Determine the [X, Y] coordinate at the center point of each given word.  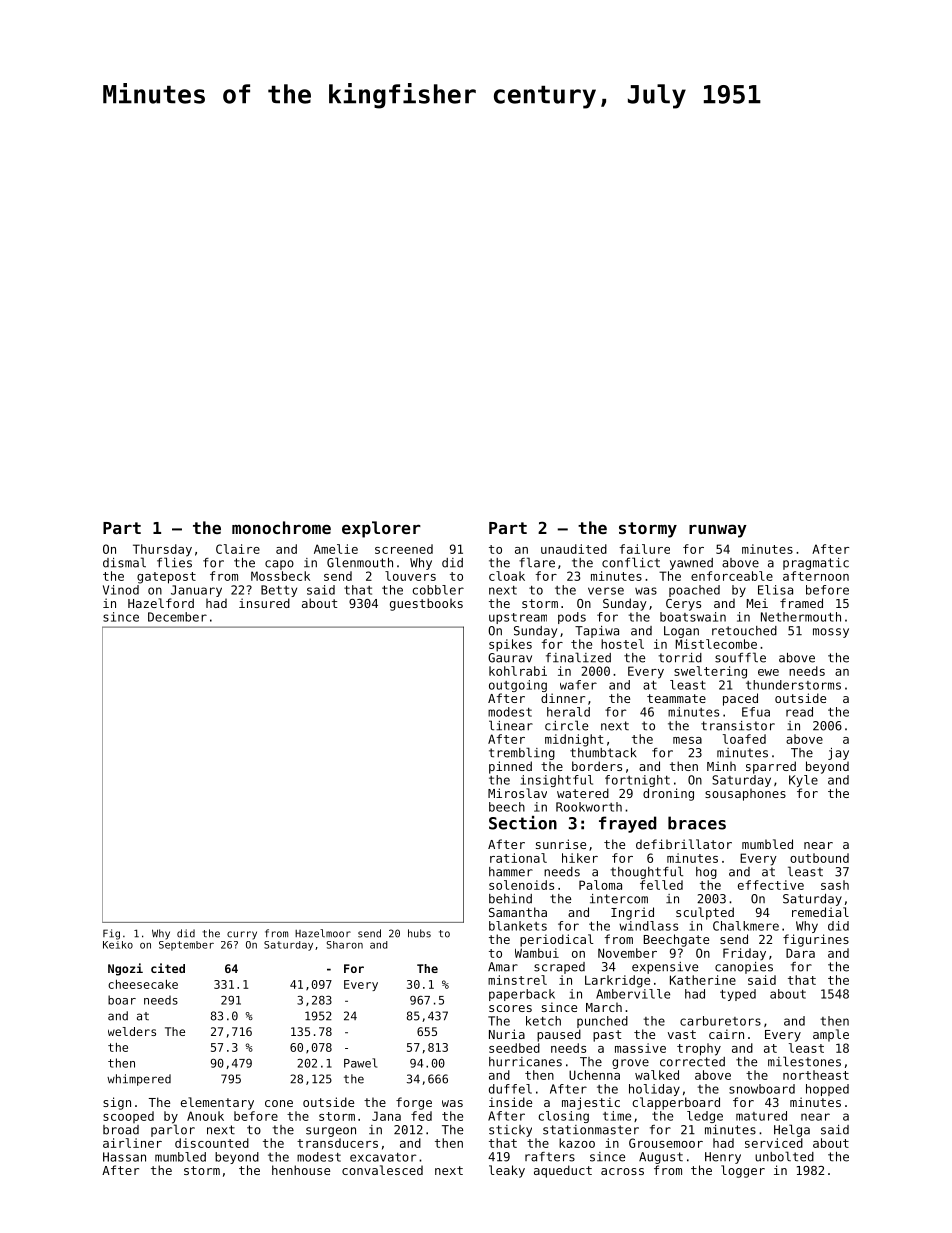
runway [718, 531]
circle [566, 725]
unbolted [784, 1156]
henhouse [301, 1170]
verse [606, 591]
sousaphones [745, 794]
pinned [510, 767]
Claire [238, 549]
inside [510, 1102]
